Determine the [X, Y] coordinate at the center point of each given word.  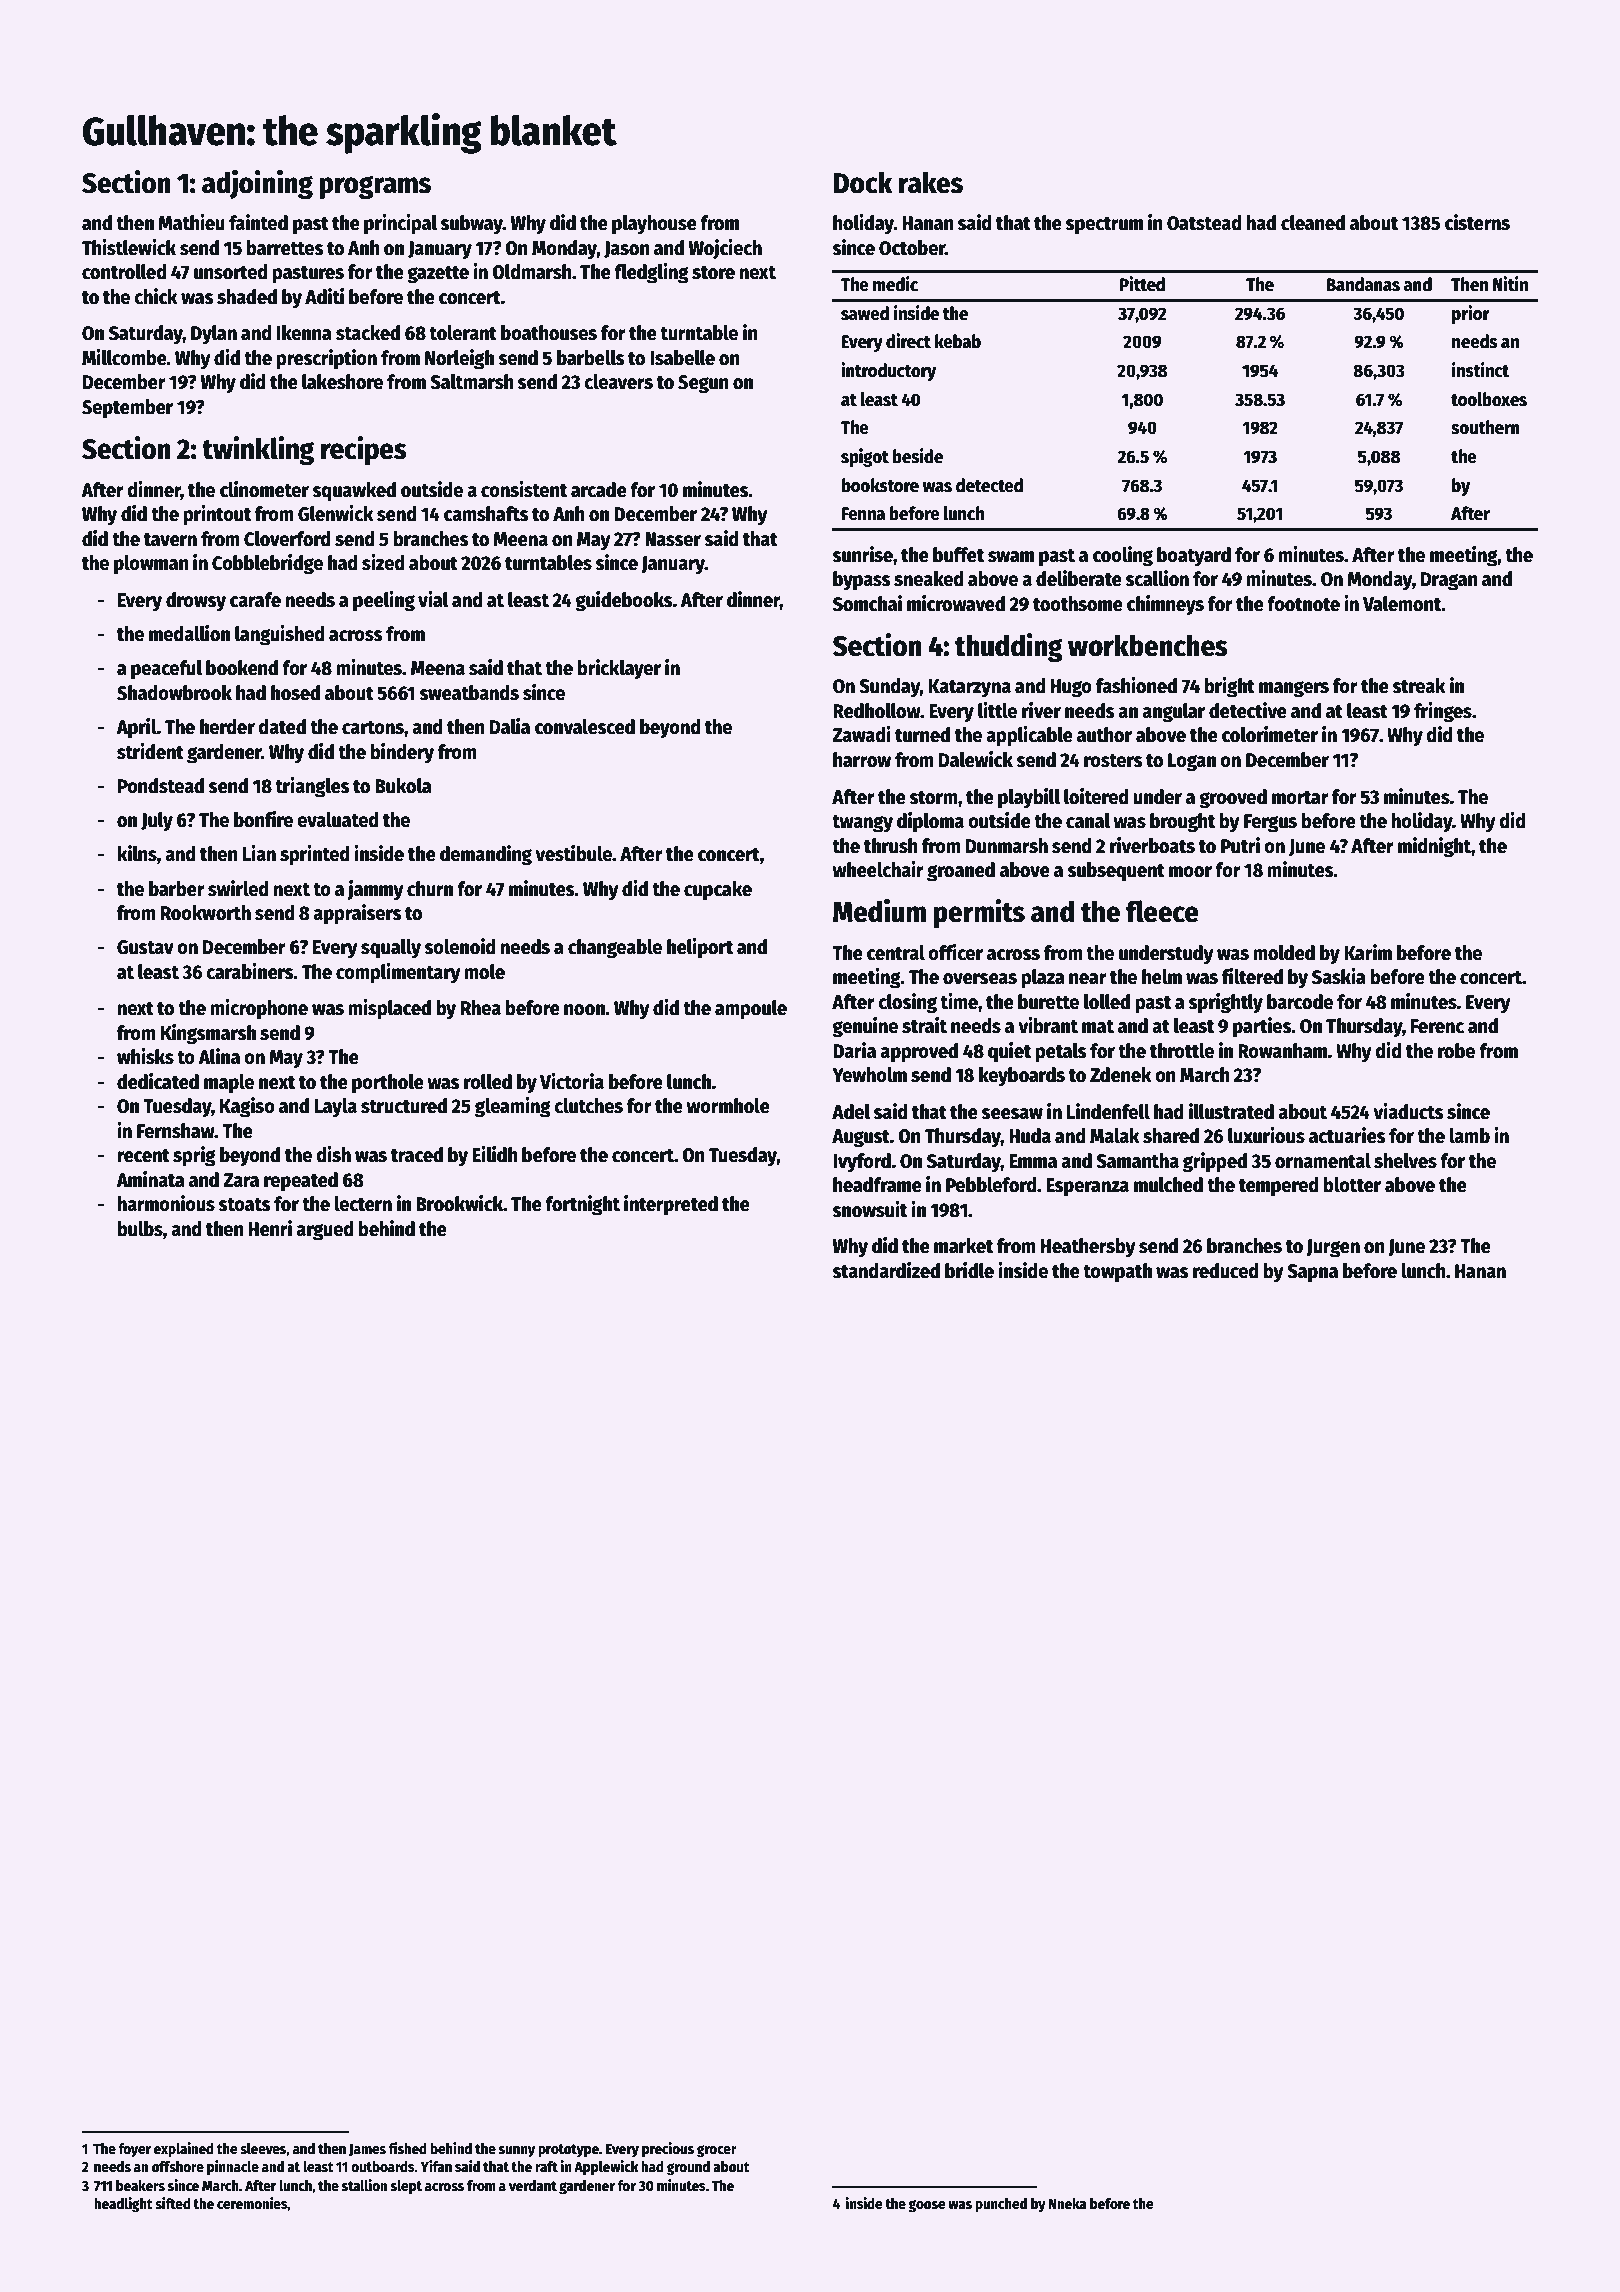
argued [325, 1231]
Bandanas [1363, 284]
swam [1011, 557]
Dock [863, 182]
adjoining [257, 184]
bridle [969, 1270]
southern [1485, 427]
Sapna [1312, 1273]
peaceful [166, 670]
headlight [123, 2204]
